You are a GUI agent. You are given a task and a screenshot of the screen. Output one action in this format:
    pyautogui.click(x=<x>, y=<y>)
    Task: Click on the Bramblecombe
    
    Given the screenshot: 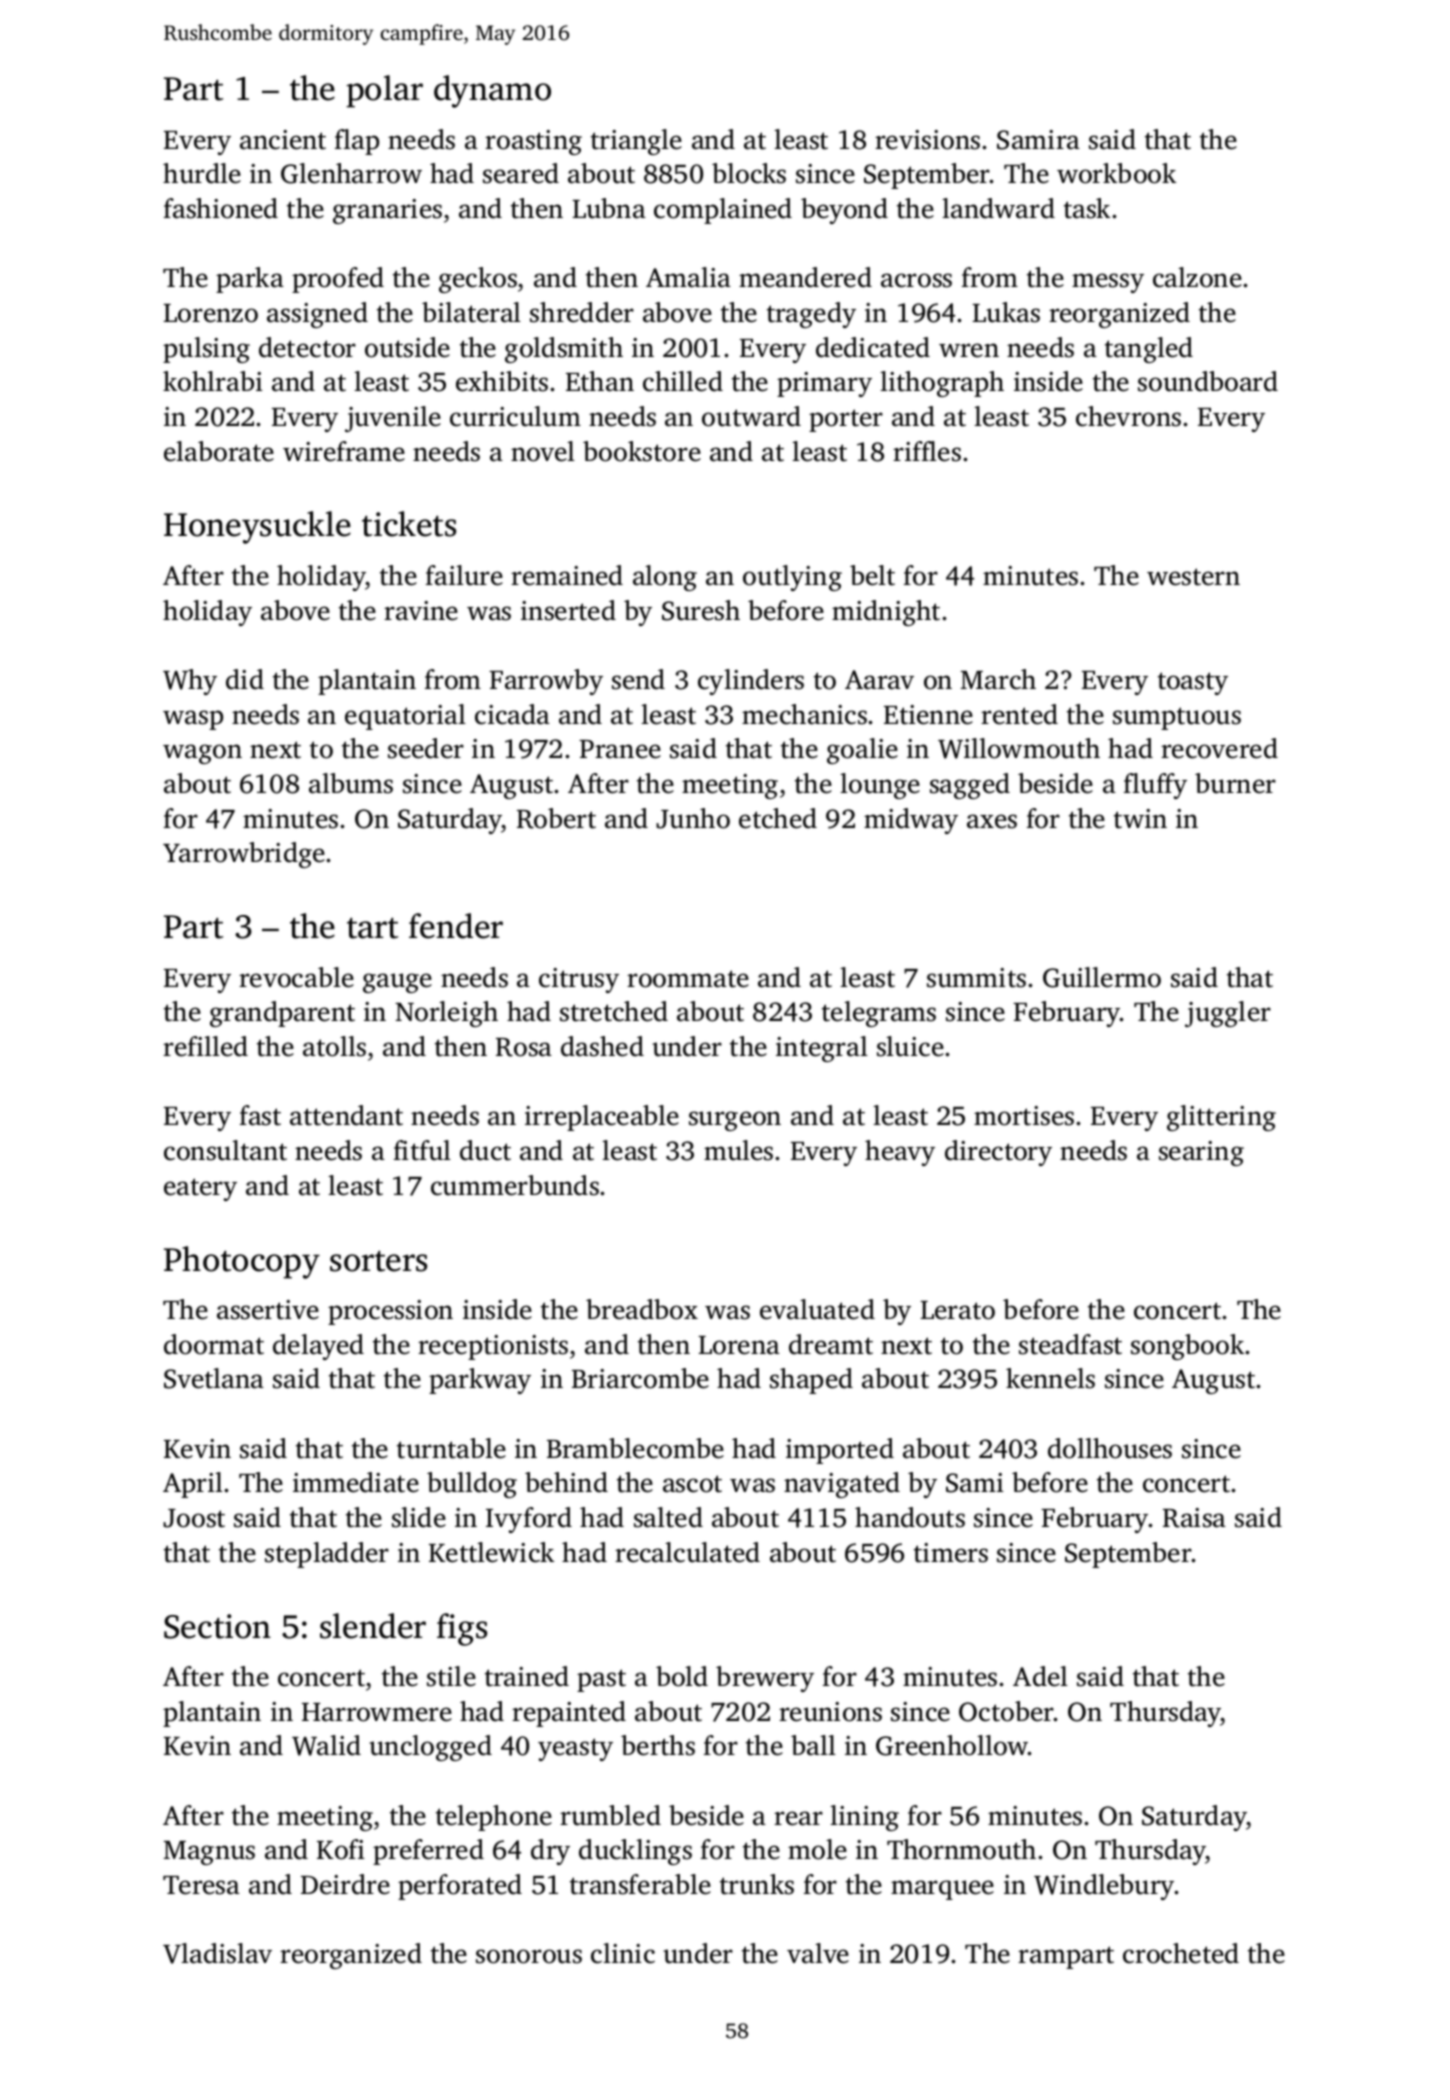 What is the action you would take?
    pyautogui.click(x=635, y=1448)
